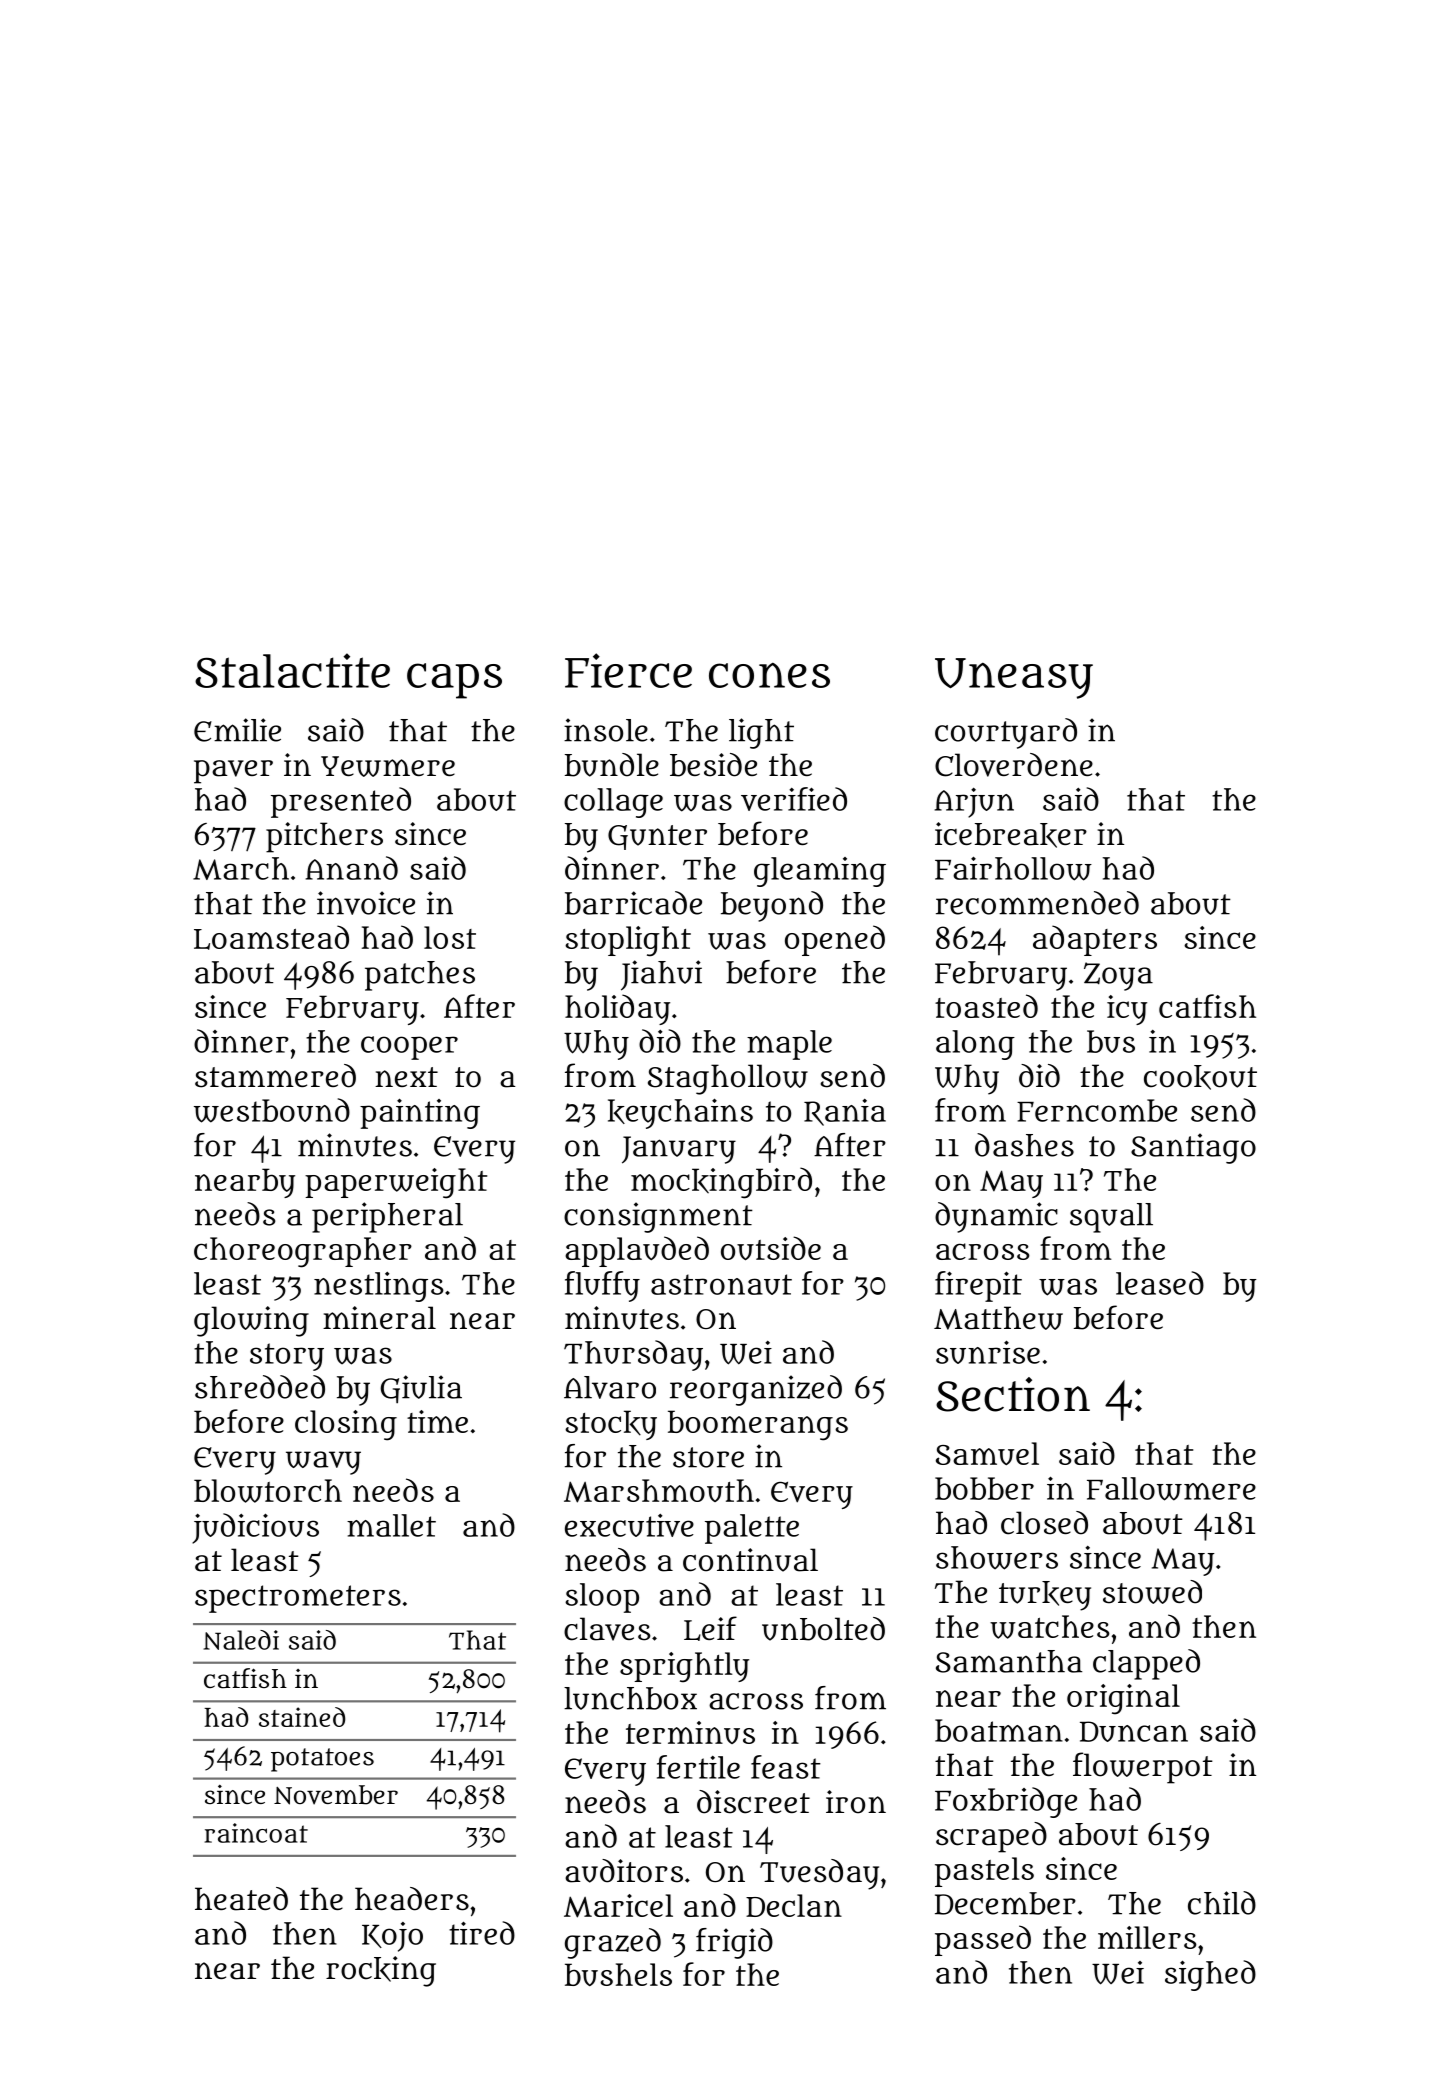  Describe the element at coordinates (381, 1971) in the screenshot. I see `rocking` at that location.
